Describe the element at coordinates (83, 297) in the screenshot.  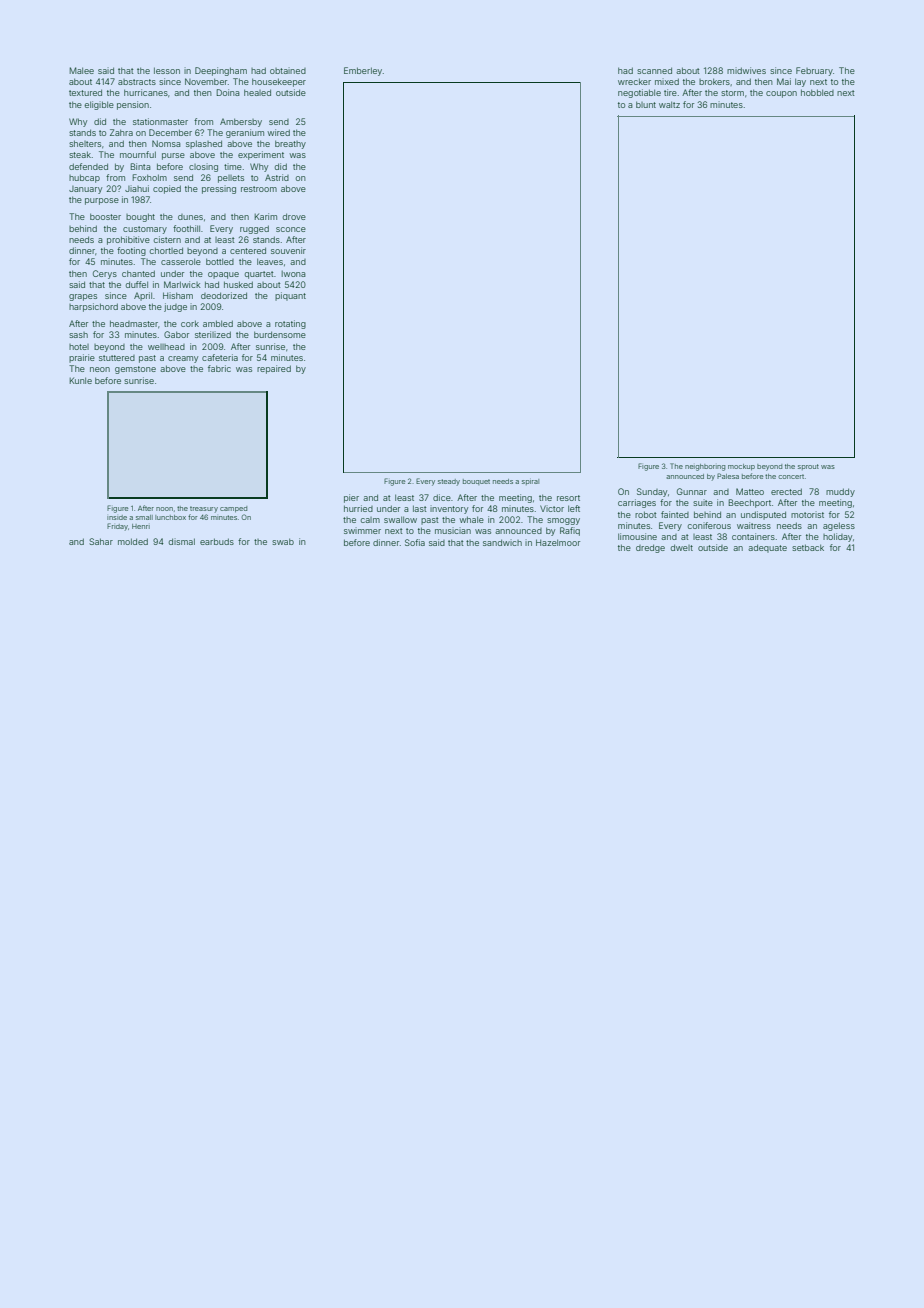
I see `grapes` at that location.
